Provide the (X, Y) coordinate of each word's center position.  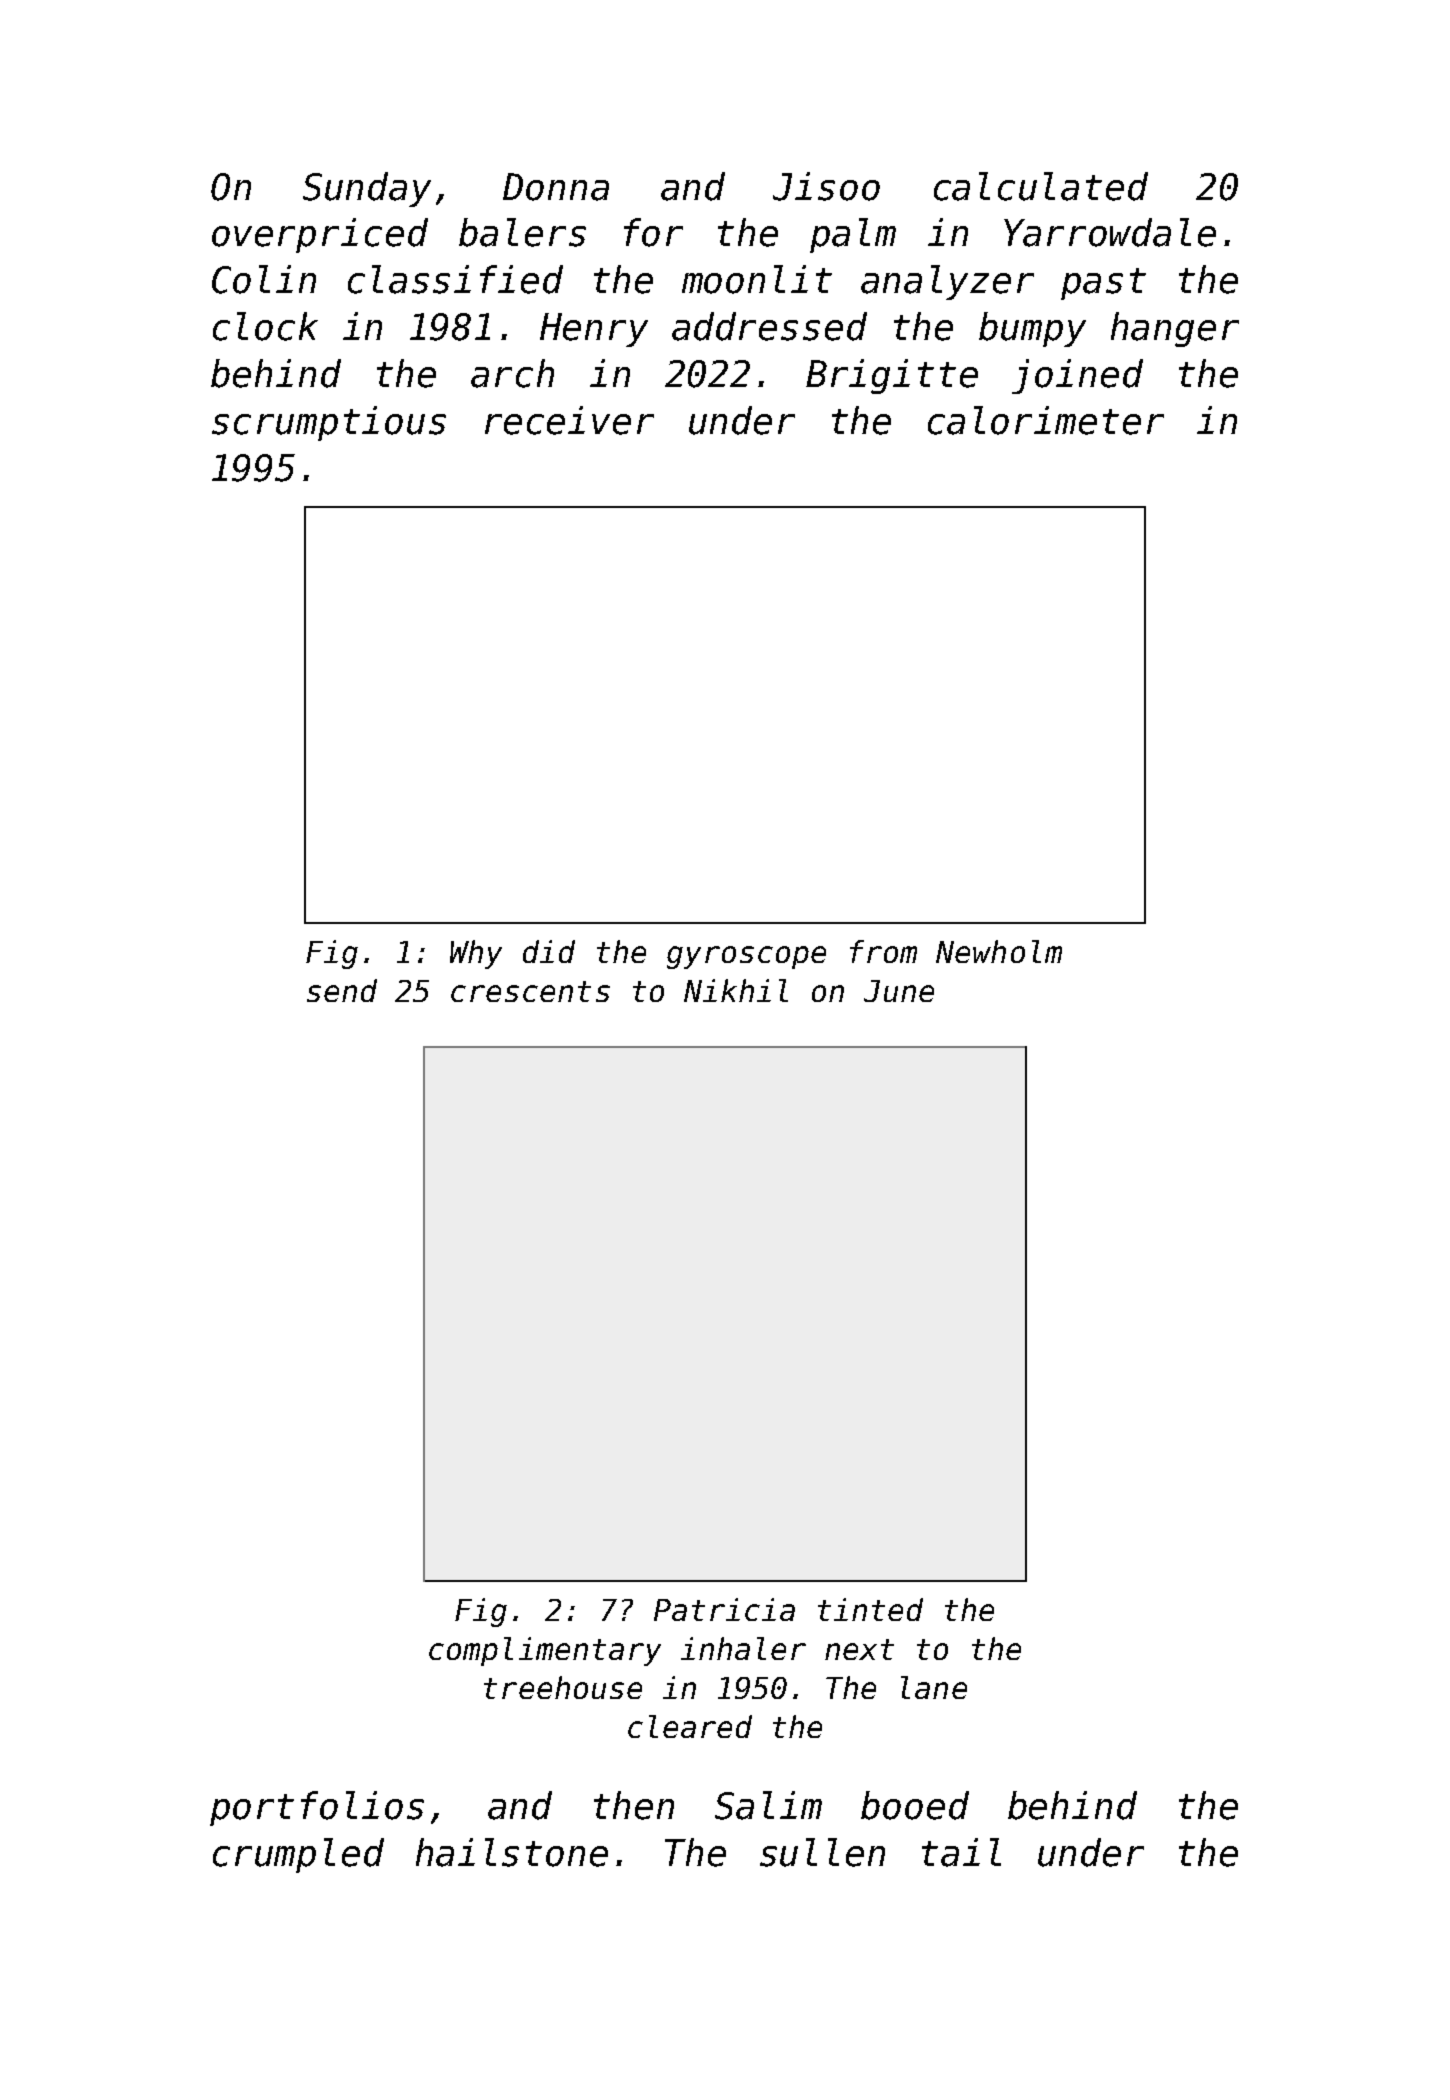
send (342, 990)
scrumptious (329, 423)
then (634, 1805)
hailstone (512, 1852)
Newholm (999, 951)
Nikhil (736, 990)
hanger (1175, 329)
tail (961, 1852)
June (899, 991)
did (549, 951)
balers (522, 232)
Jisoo (826, 186)
